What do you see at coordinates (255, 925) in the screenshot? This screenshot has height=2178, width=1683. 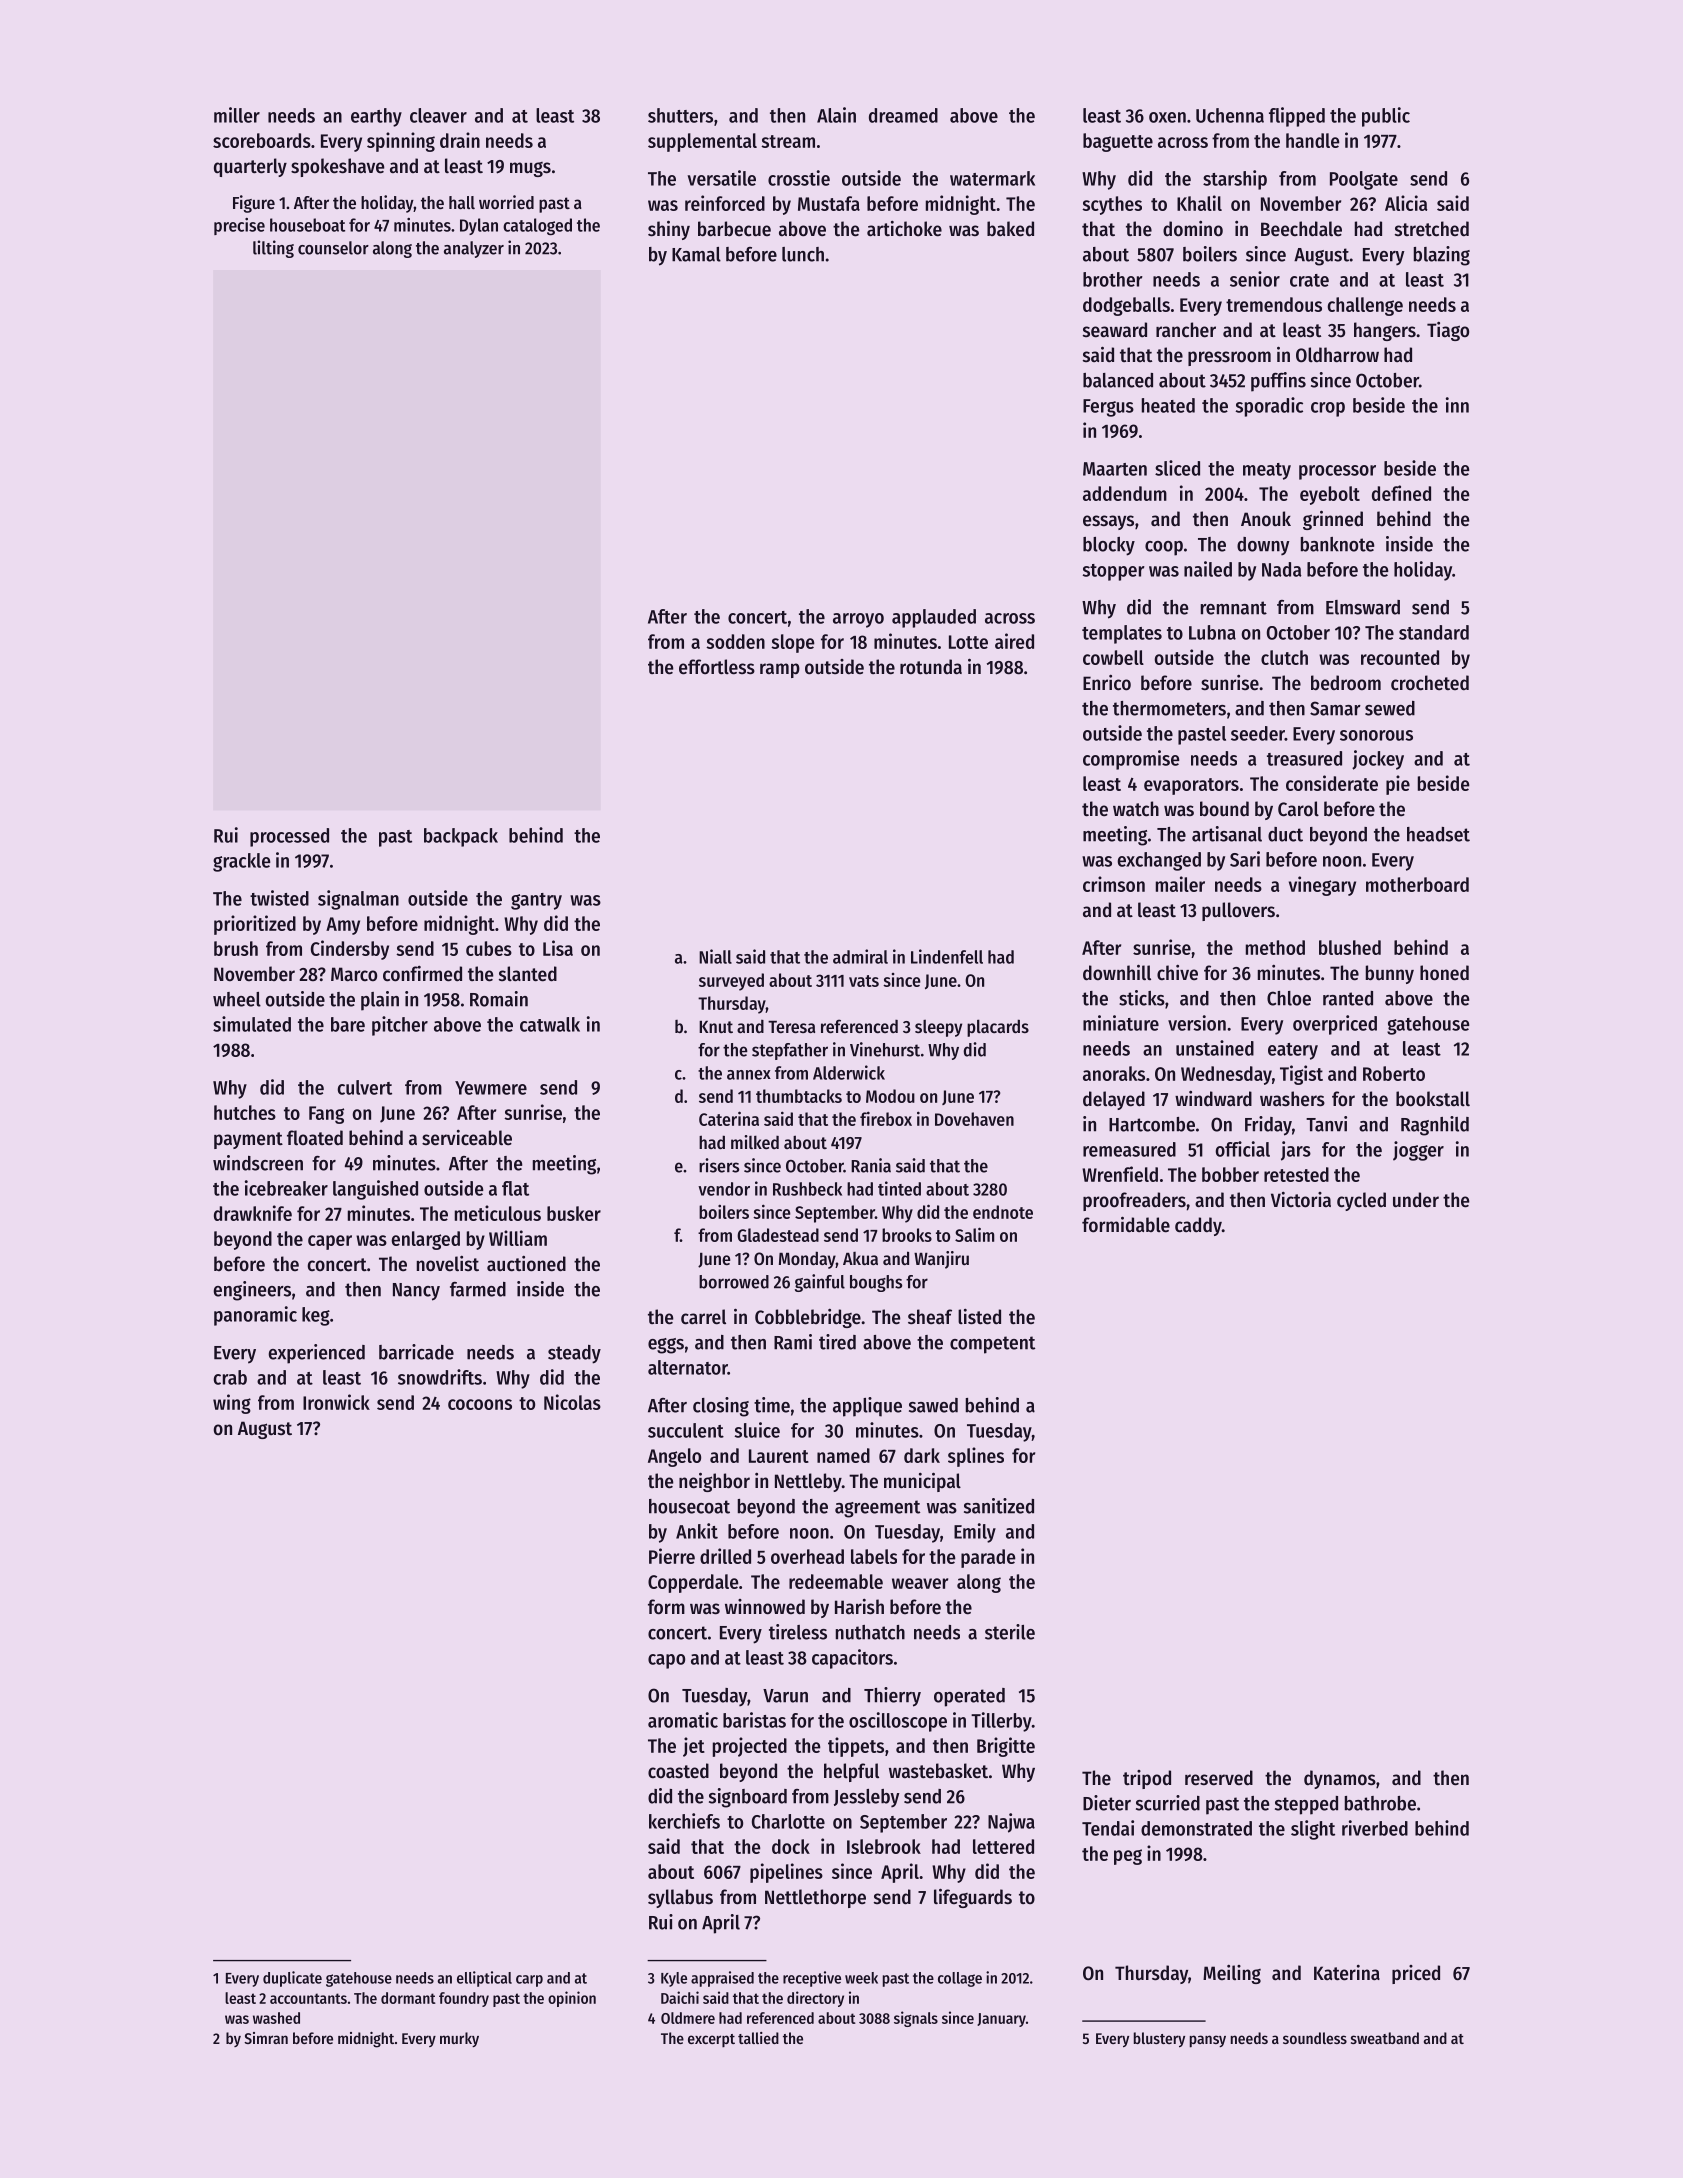 I see `prioritized` at bounding box center [255, 925].
